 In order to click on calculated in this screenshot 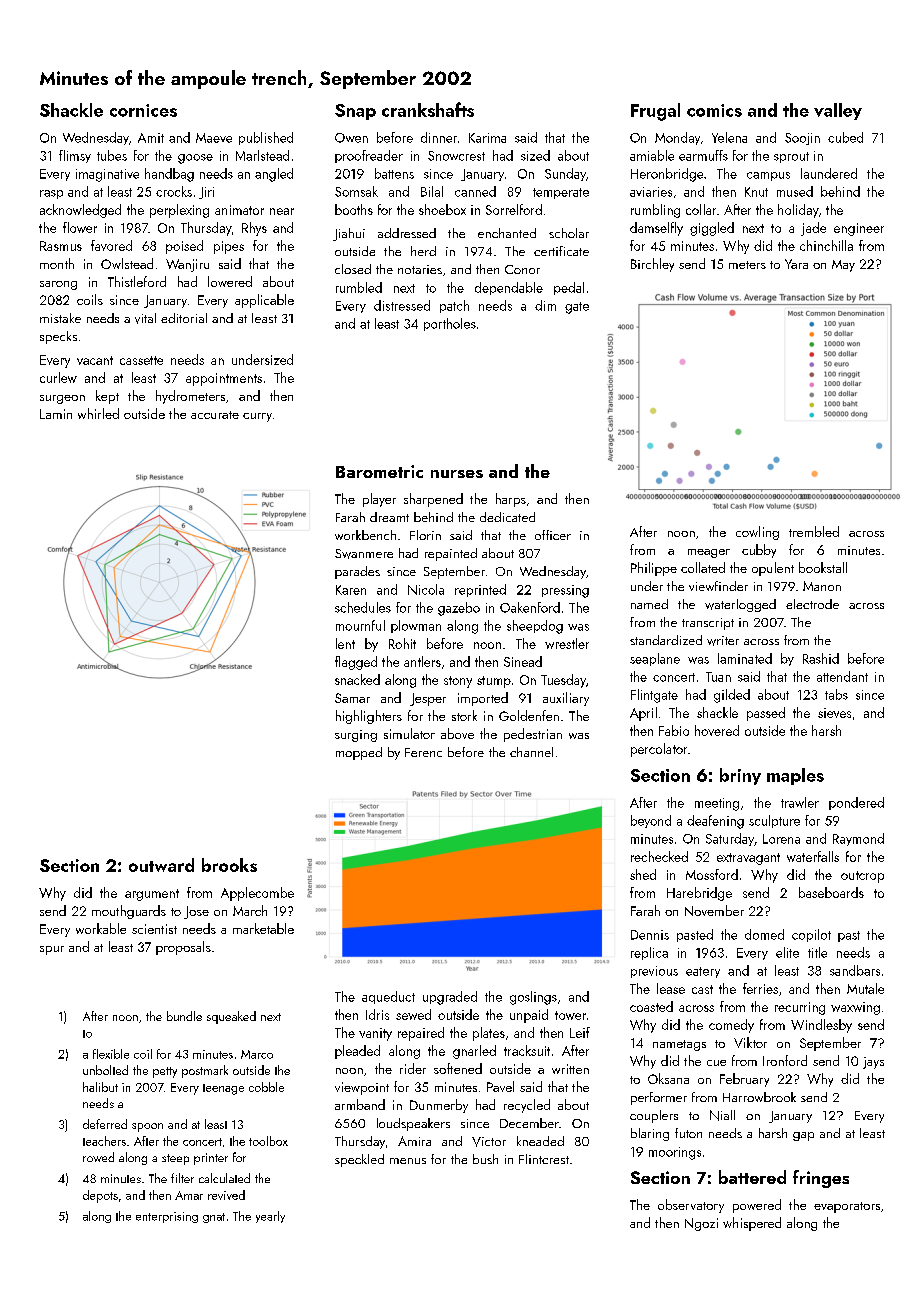, I will do `click(224, 1178)`.
